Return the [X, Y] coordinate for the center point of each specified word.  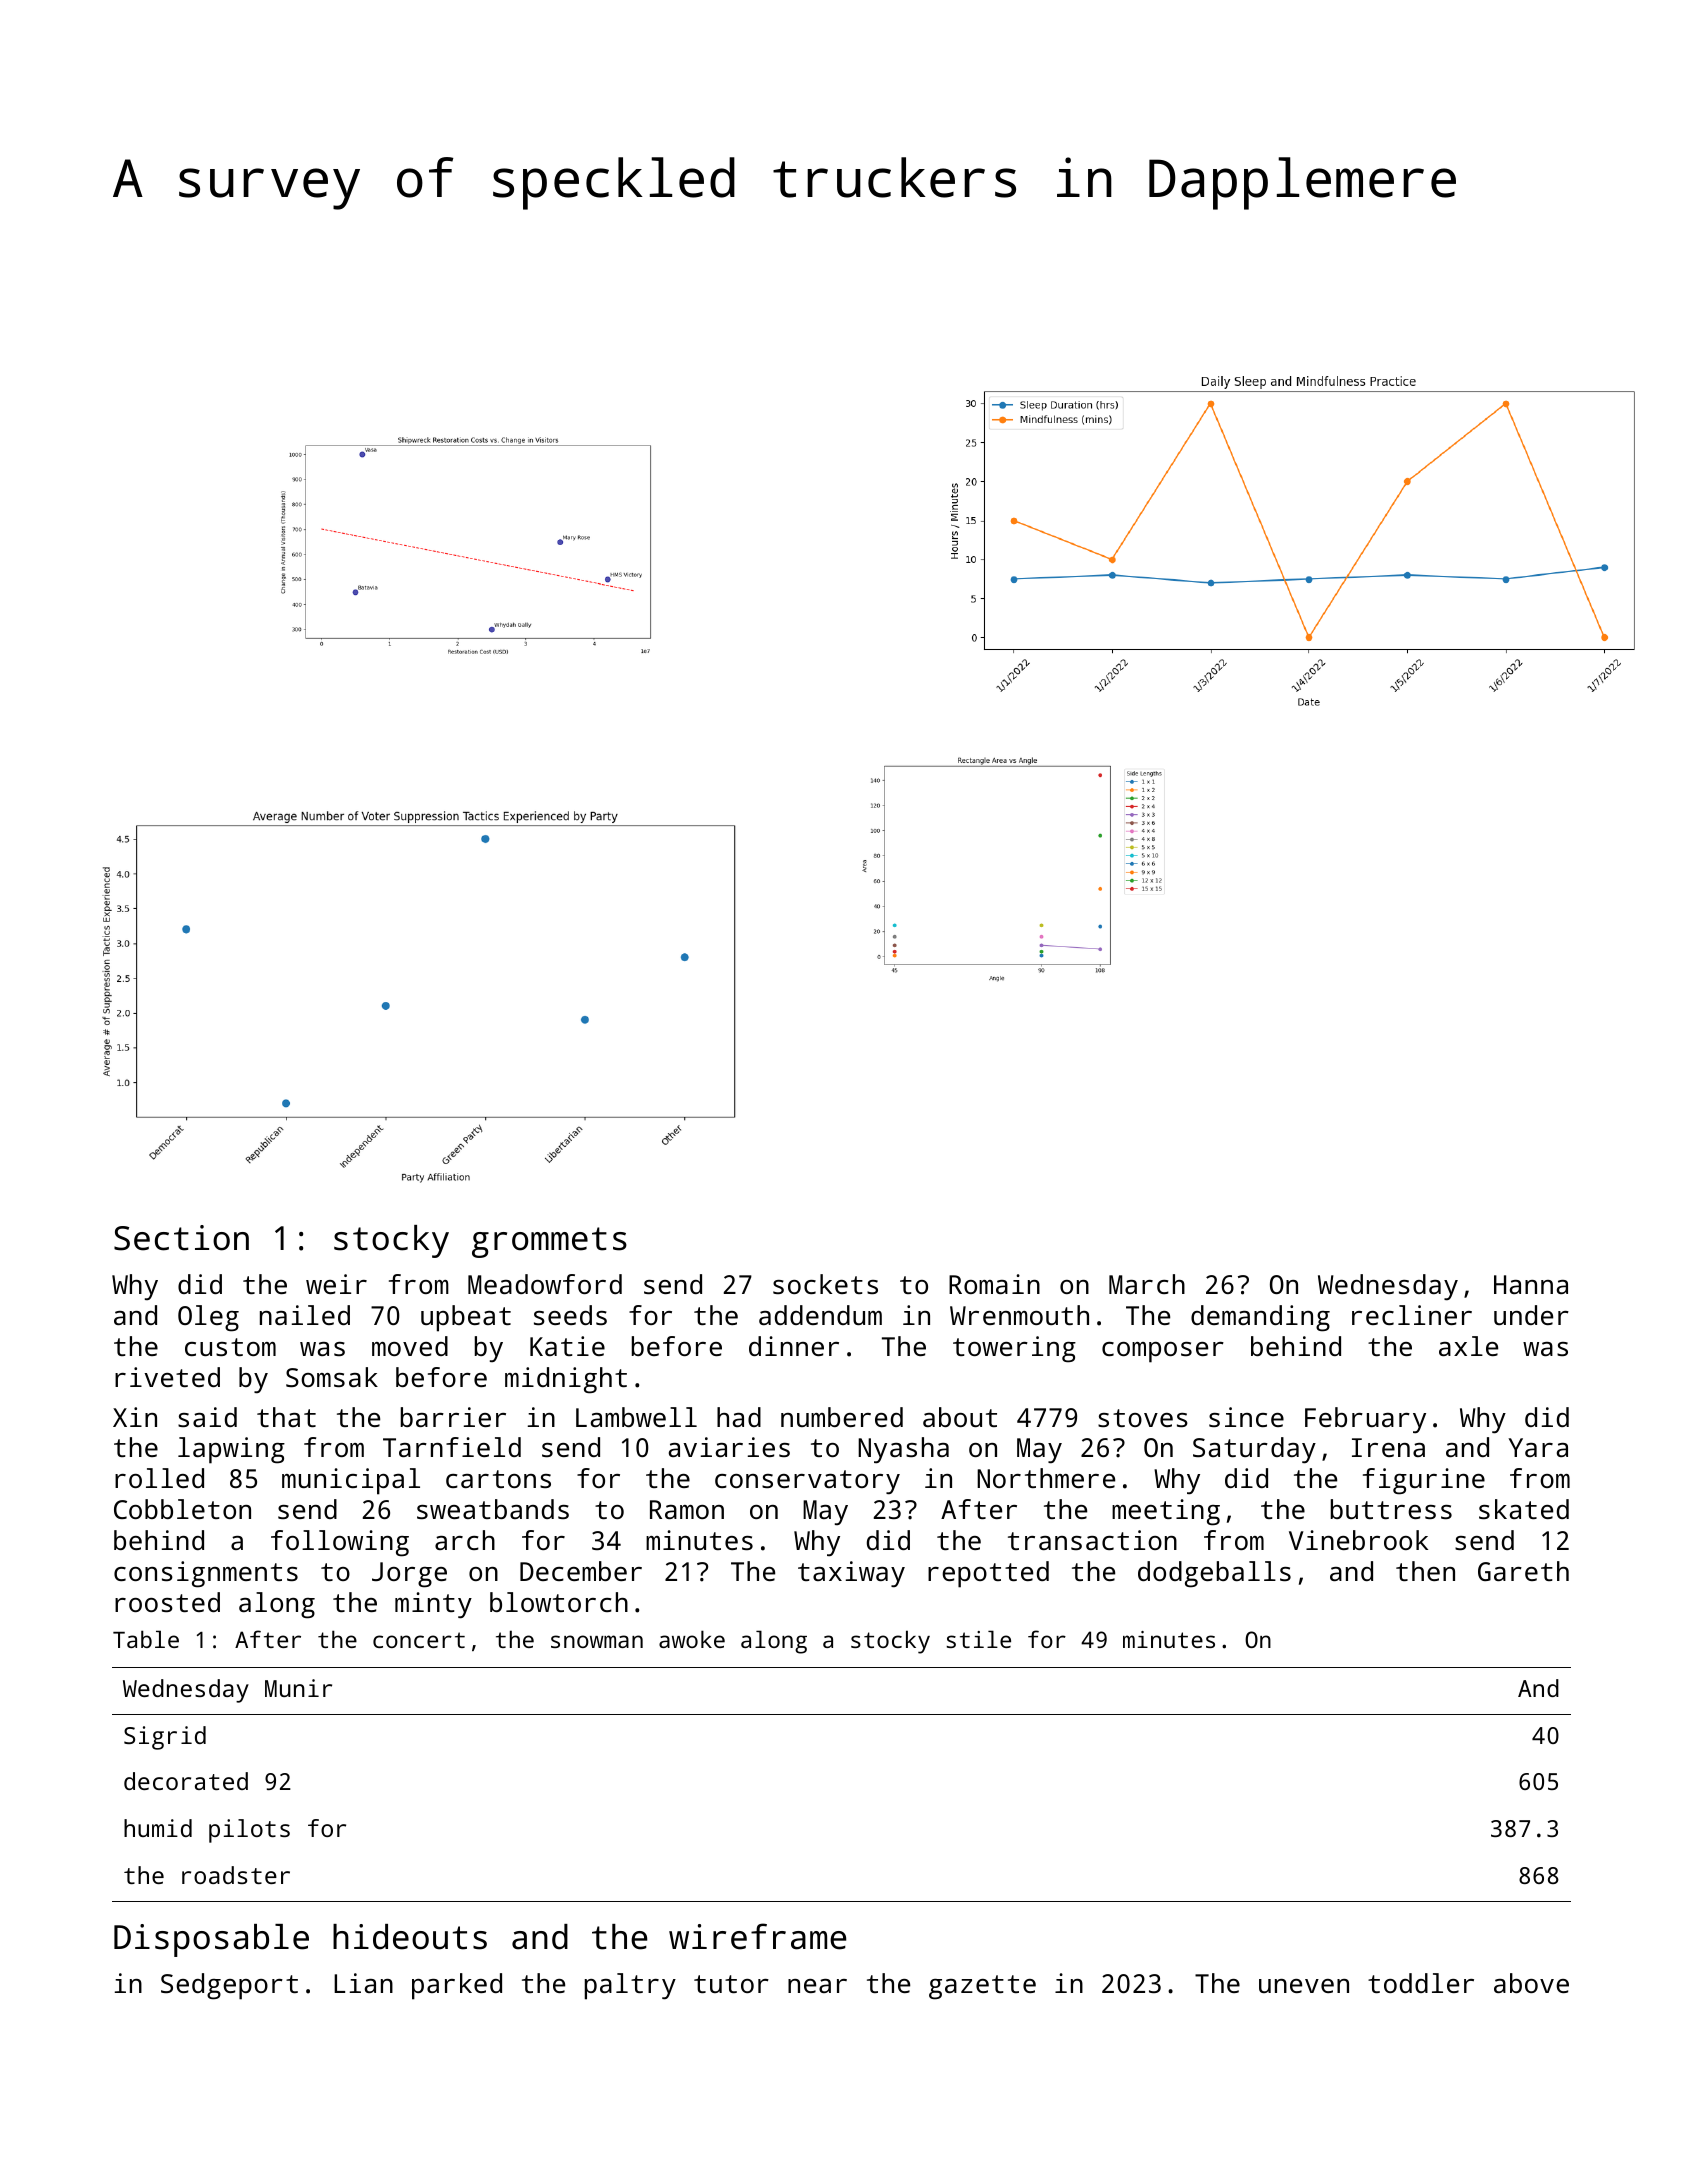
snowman [597, 1641]
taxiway [851, 1574]
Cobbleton [182, 1509]
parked [457, 1986]
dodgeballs [1214, 1574]
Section [181, 1238]
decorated [186, 1781]
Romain [994, 1284]
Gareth [1523, 1571]
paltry [630, 1986]
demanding [1260, 1318]
